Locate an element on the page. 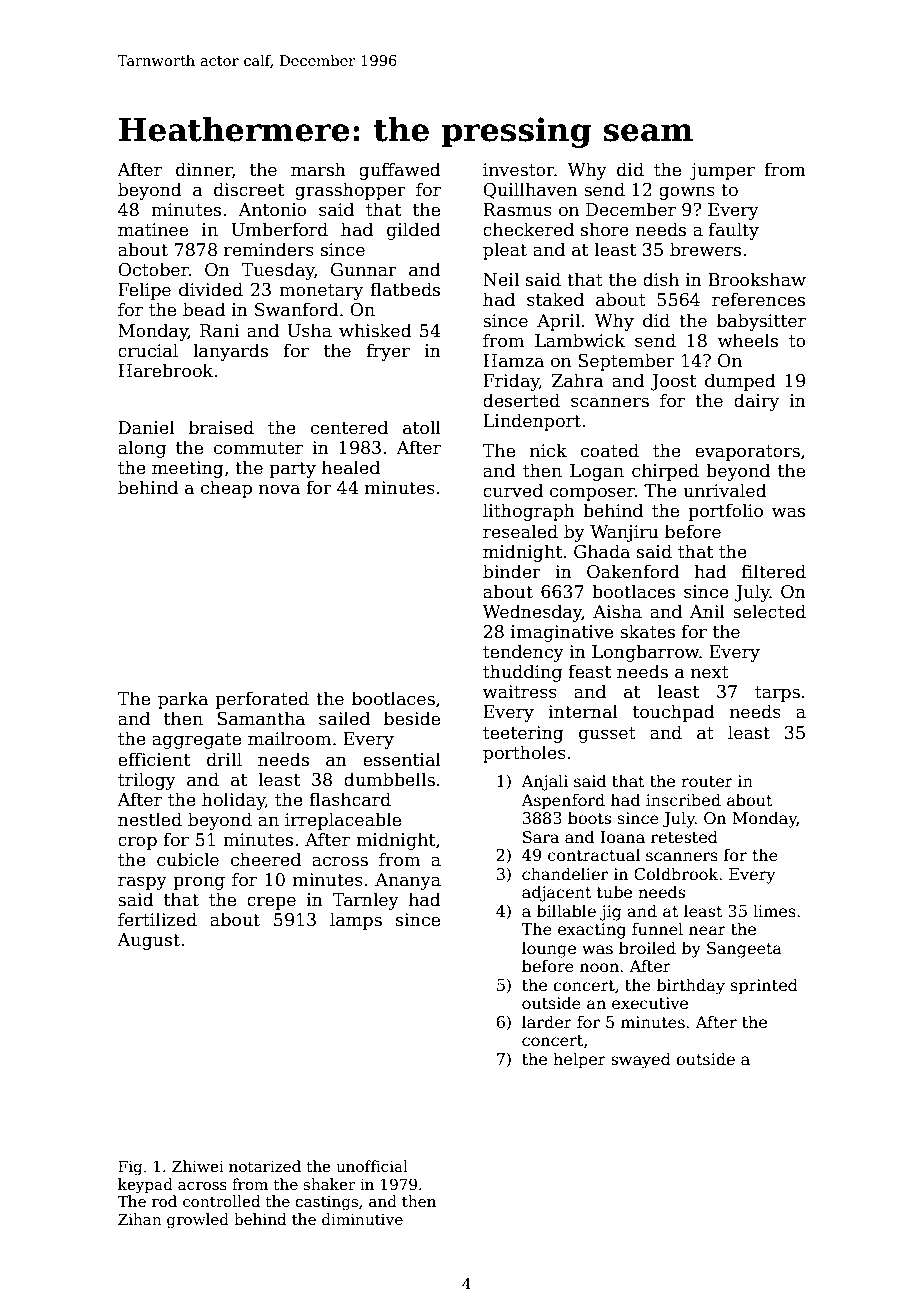 The image size is (924, 1308). reminders is located at coordinates (269, 249).
